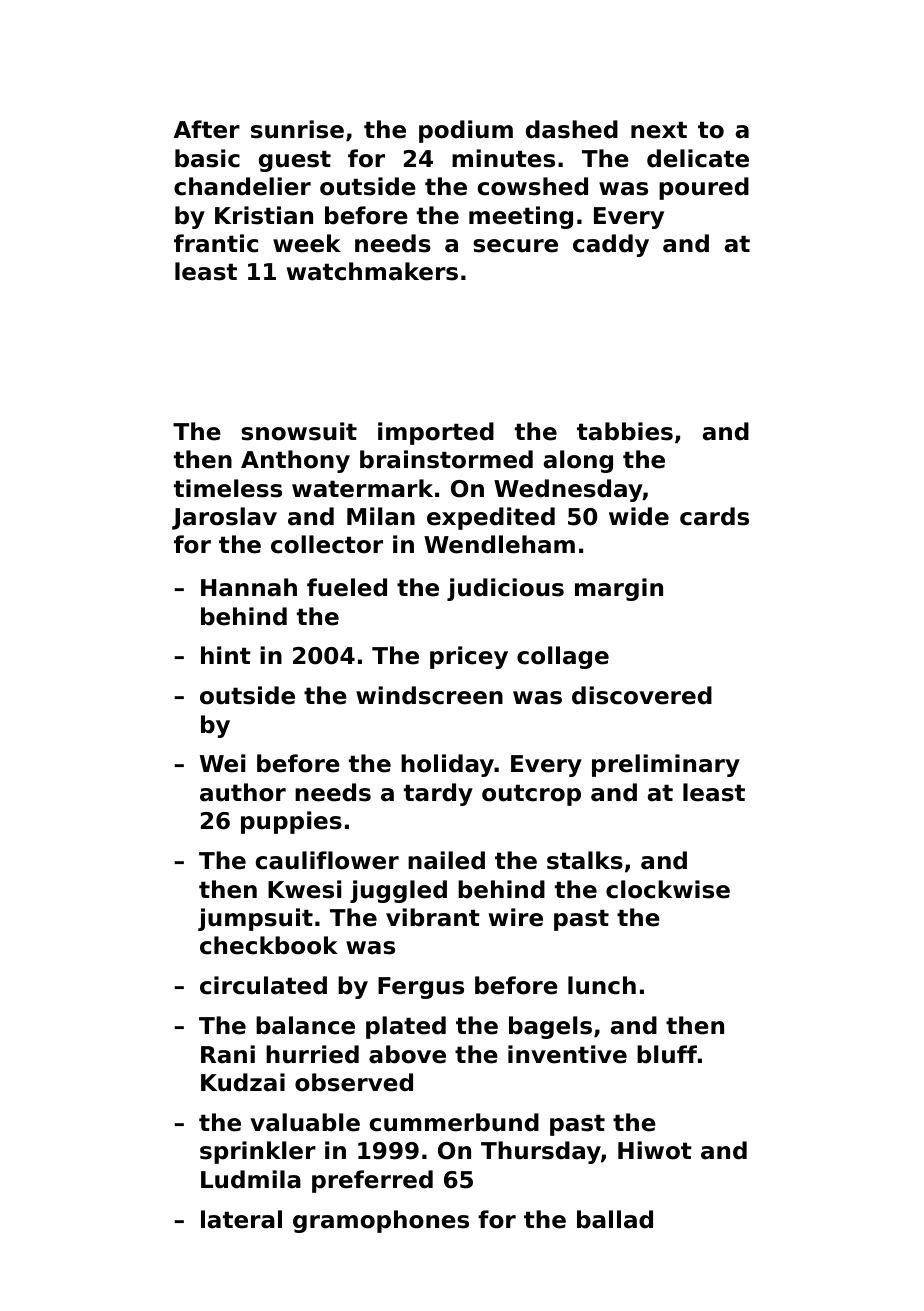 This screenshot has height=1311, width=924. Describe the element at coordinates (667, 1054) in the screenshot. I see `bluff` at that location.
